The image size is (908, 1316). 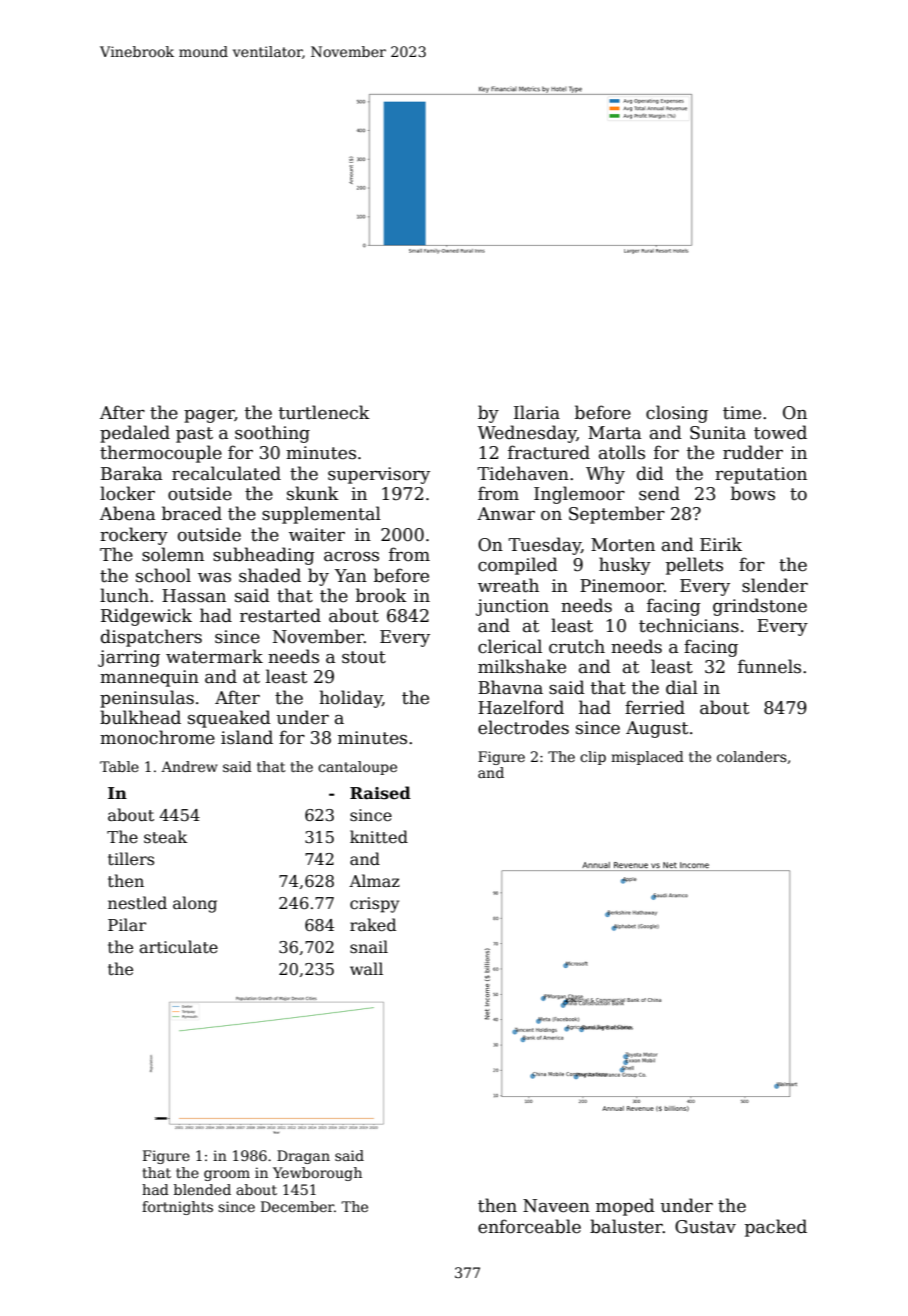 I want to click on colanders, so click(x=752, y=756).
